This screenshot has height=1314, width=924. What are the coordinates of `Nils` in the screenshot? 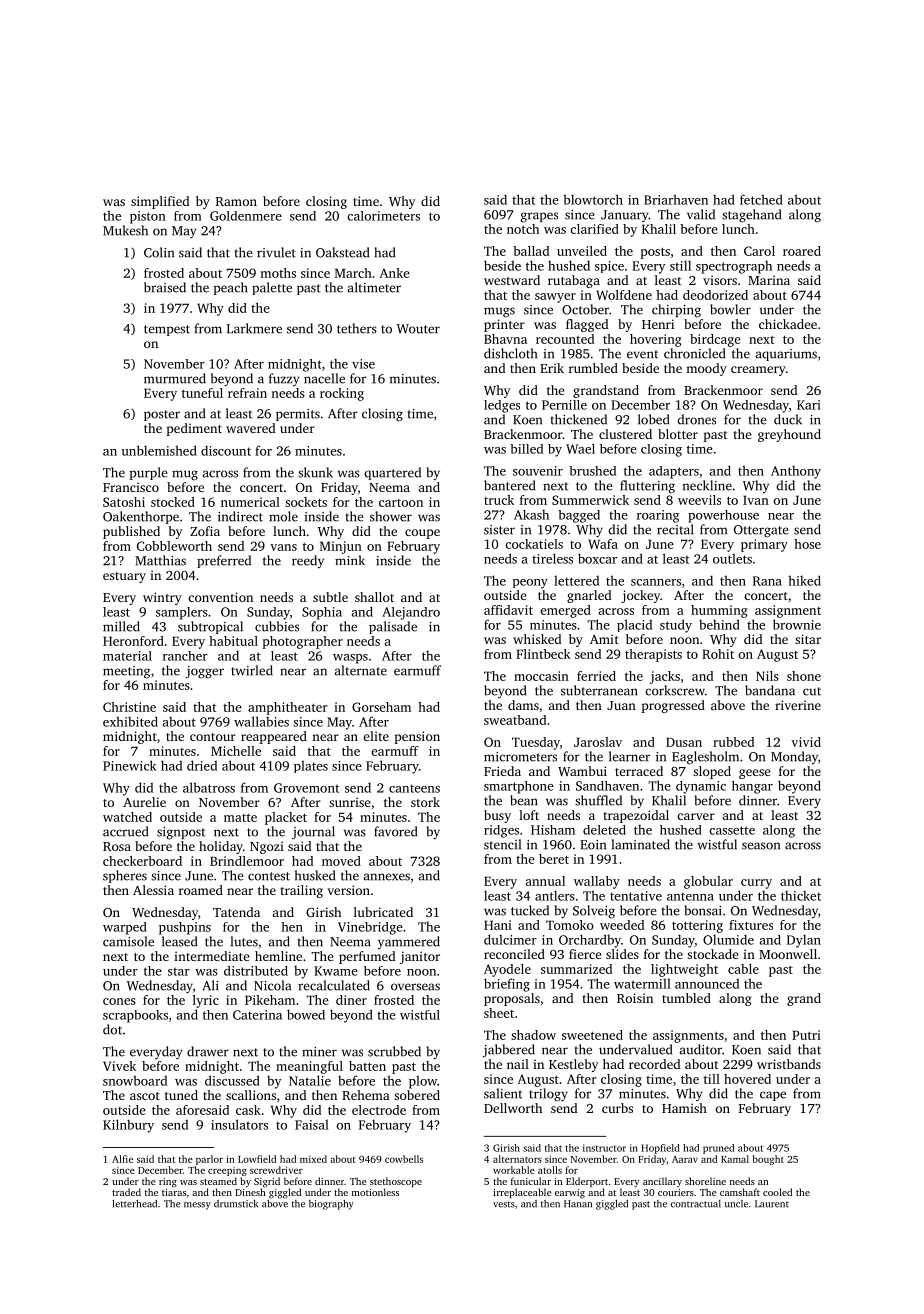 It's located at (767, 676).
